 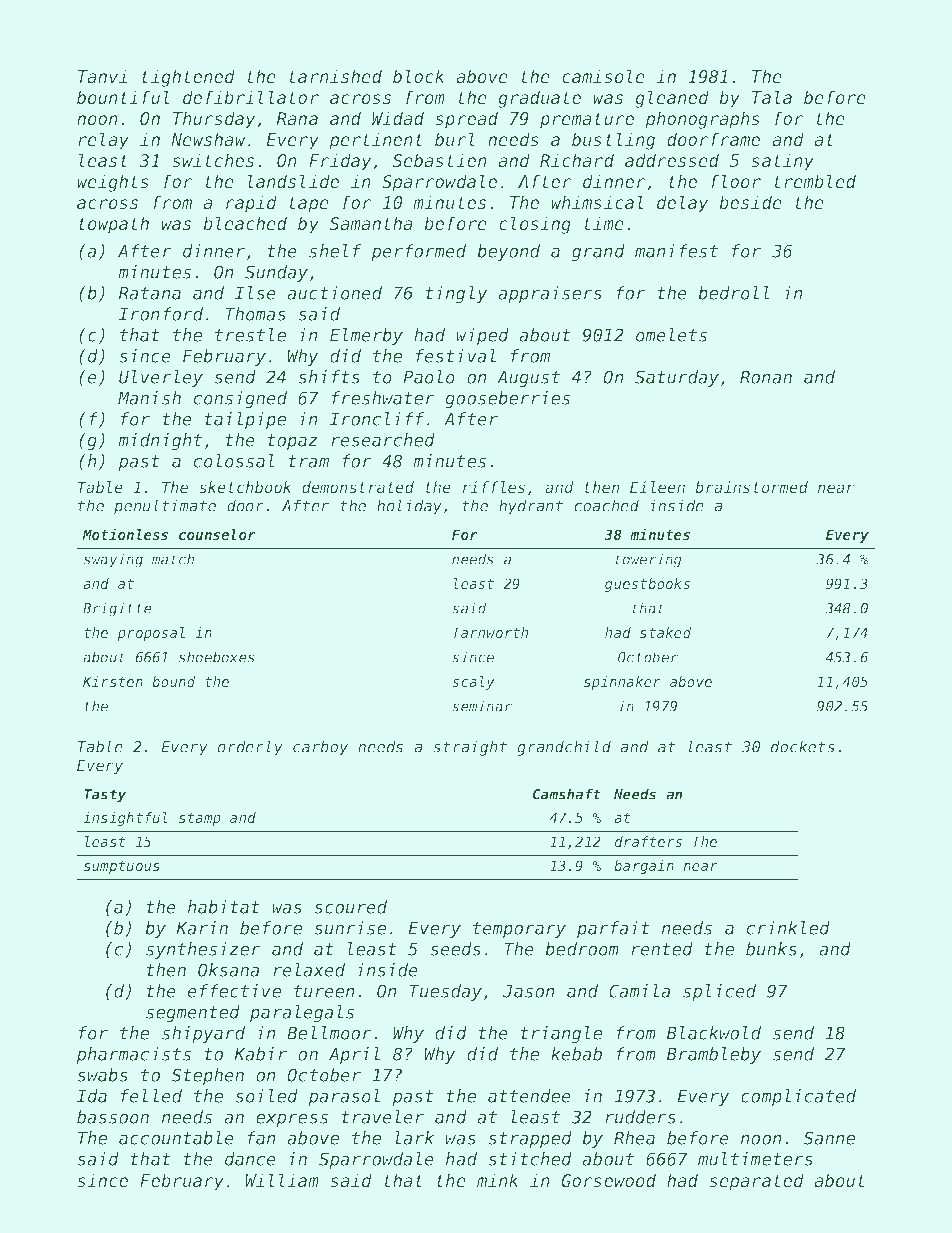 I want to click on William, so click(x=282, y=1180).
